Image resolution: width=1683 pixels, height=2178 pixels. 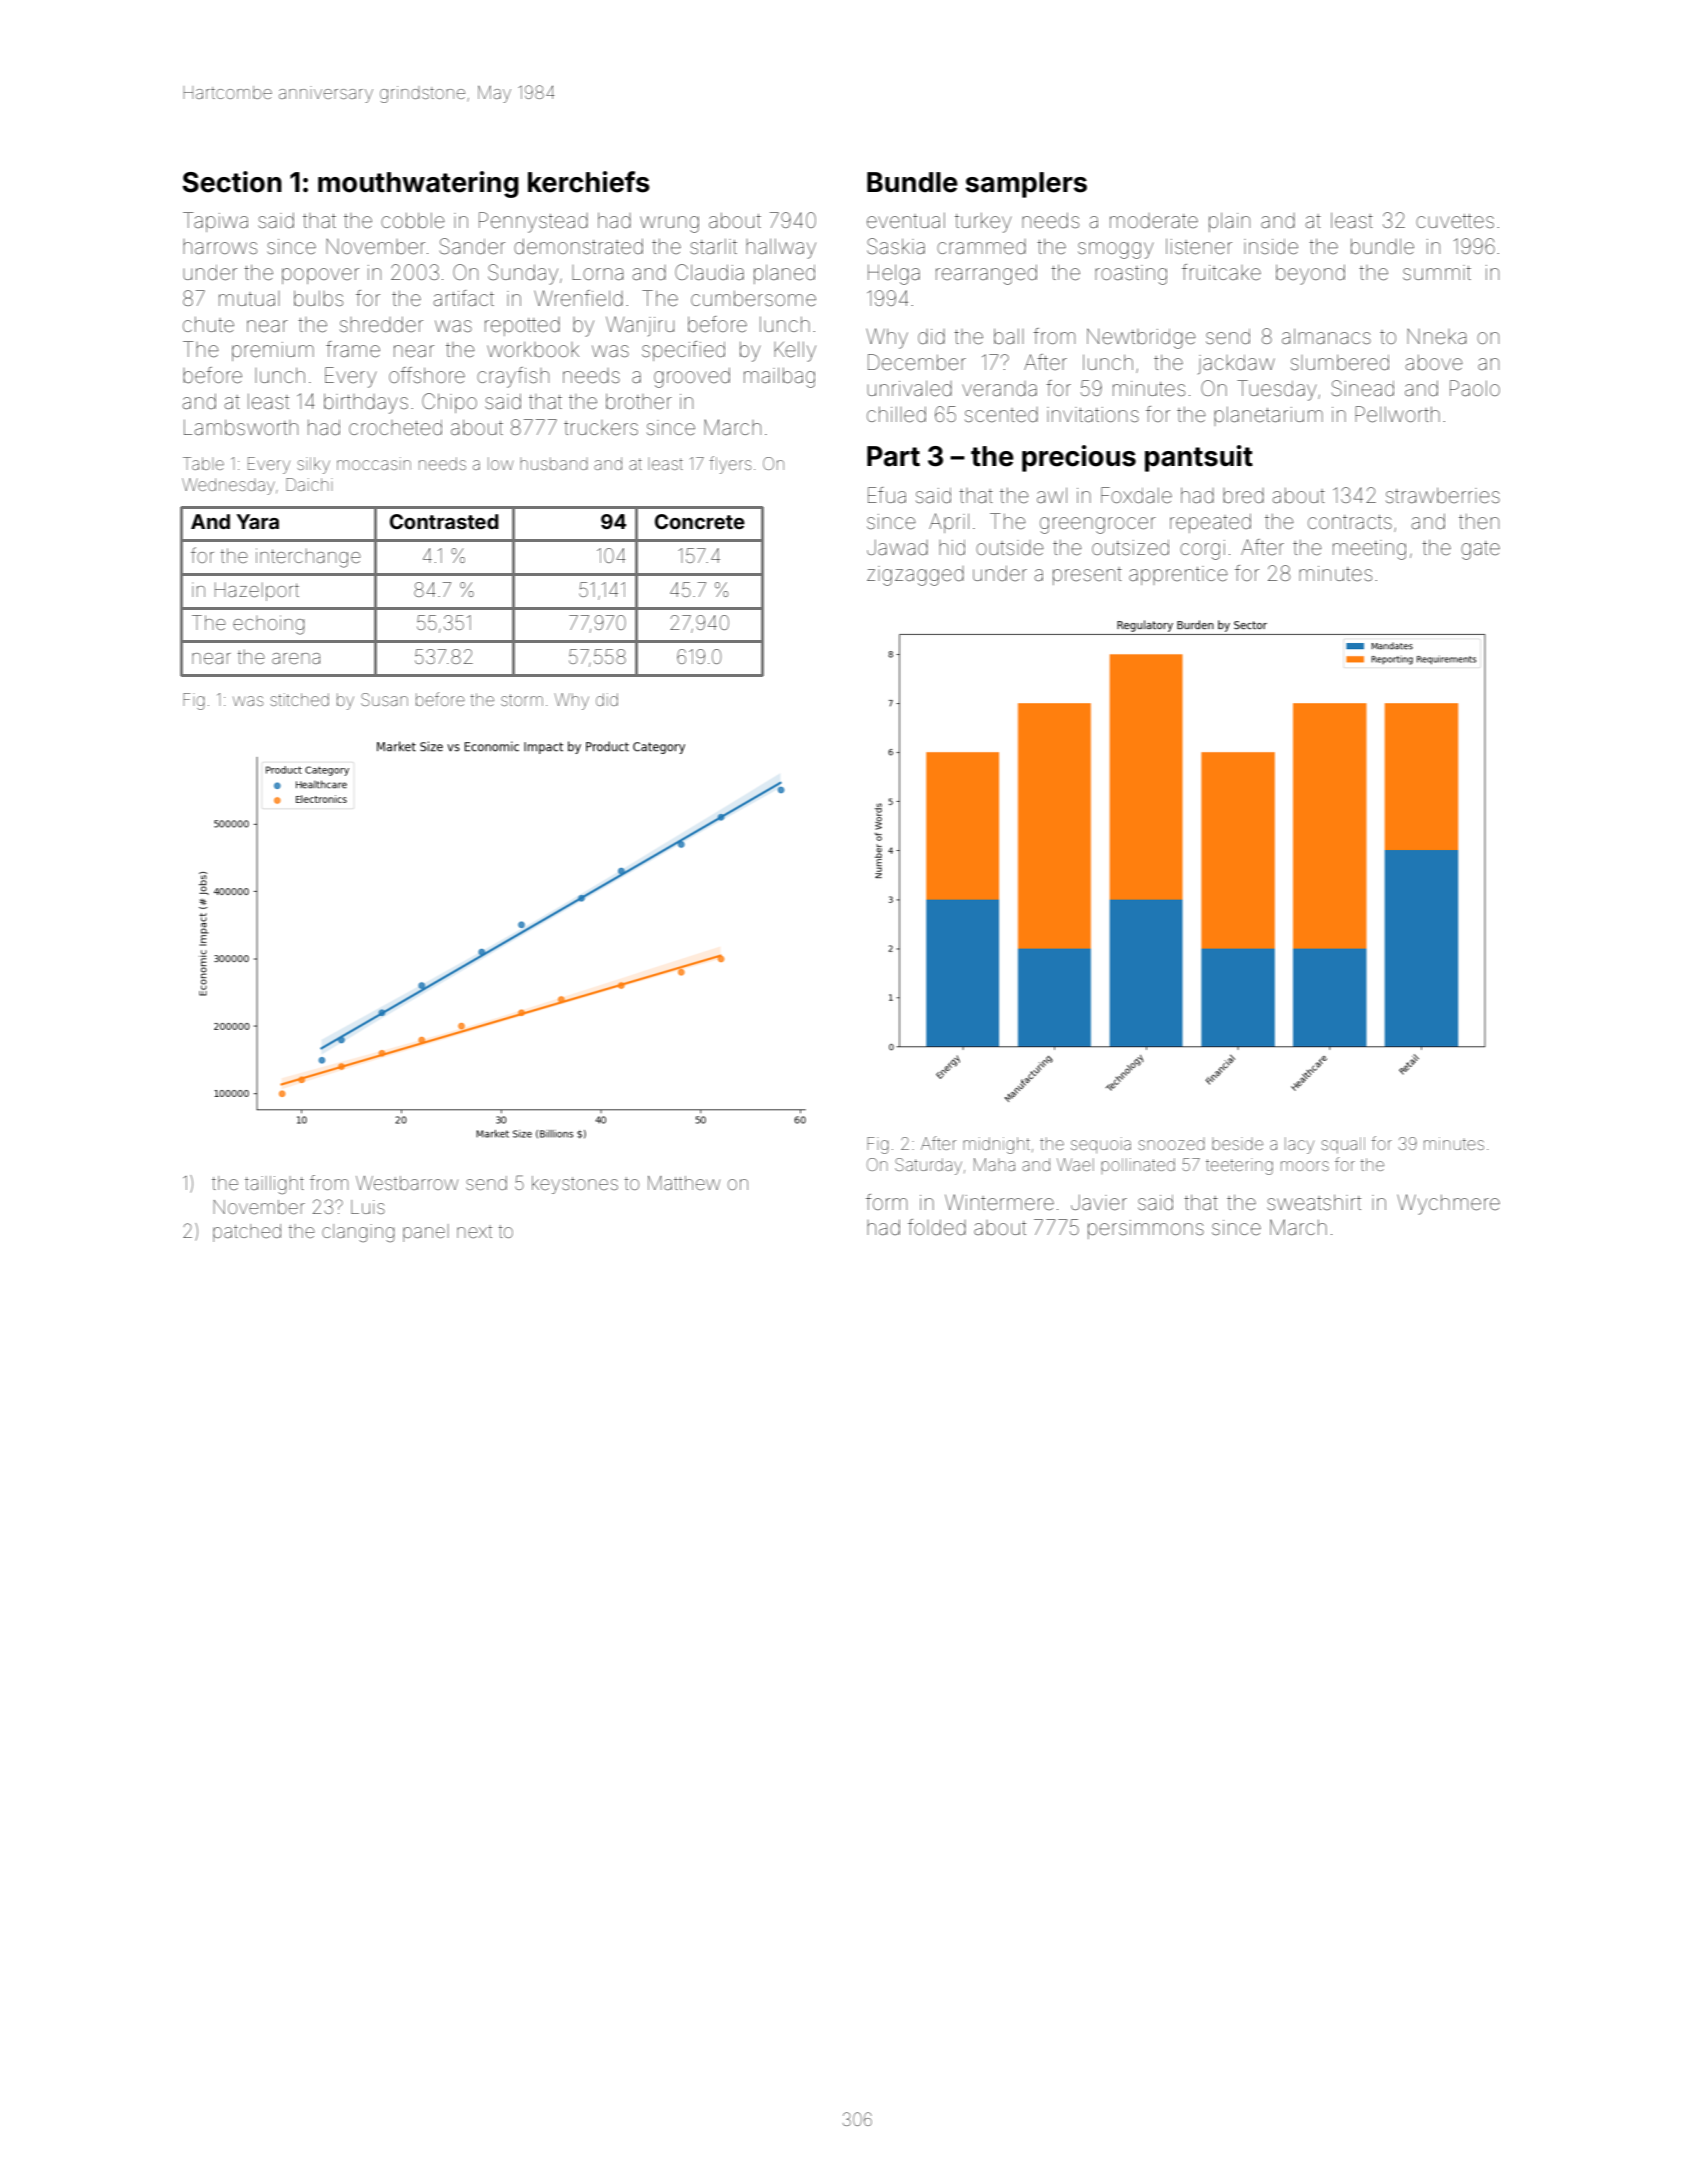 What do you see at coordinates (1146, 1229) in the screenshot?
I see `persimmons` at bounding box center [1146, 1229].
